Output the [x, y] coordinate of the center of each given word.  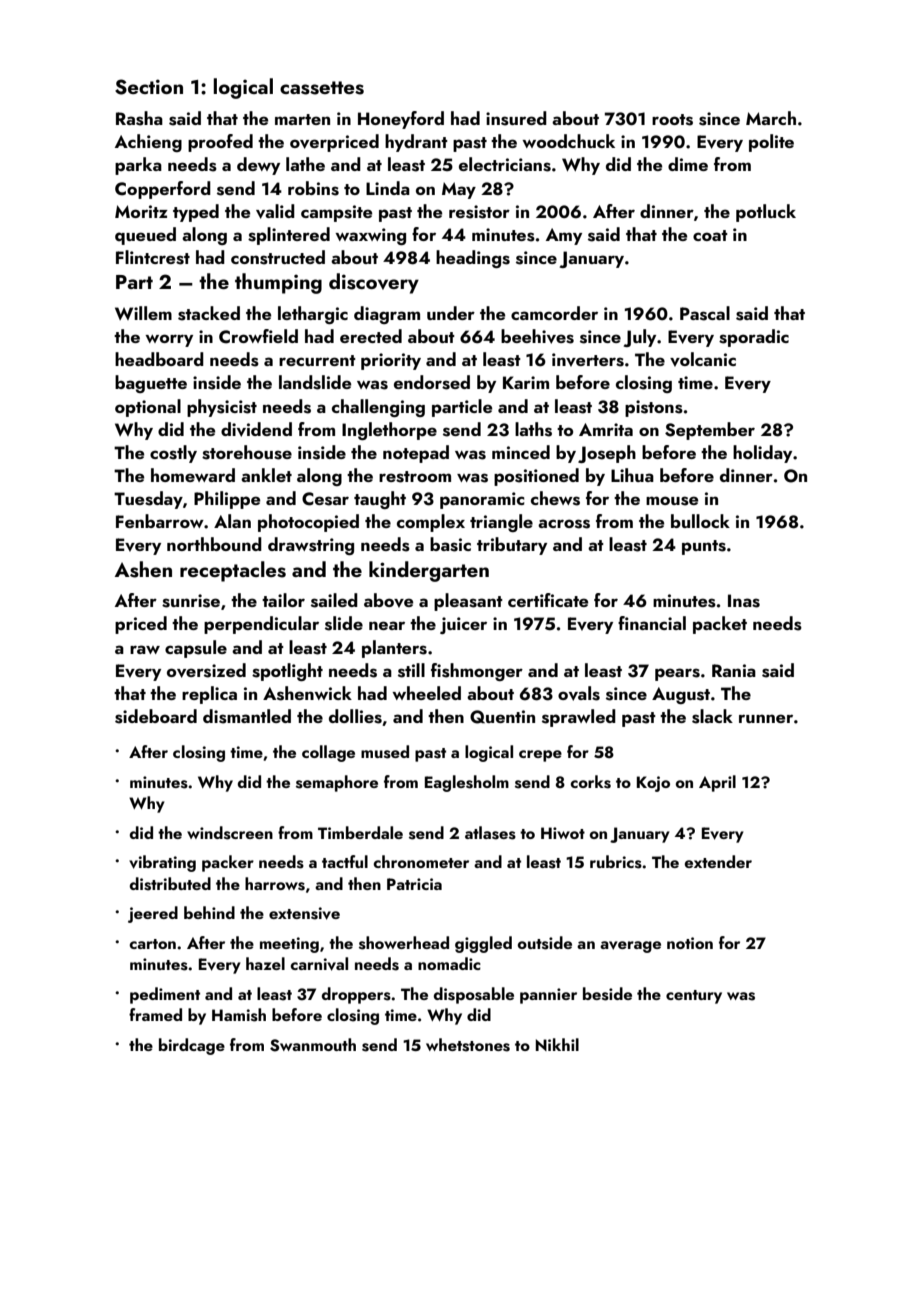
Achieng [148, 143]
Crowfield [258, 336]
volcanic [703, 359]
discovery [374, 283]
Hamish [239, 1015]
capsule [196, 649]
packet [720, 625]
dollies [355, 716]
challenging [378, 408]
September [710, 431]
